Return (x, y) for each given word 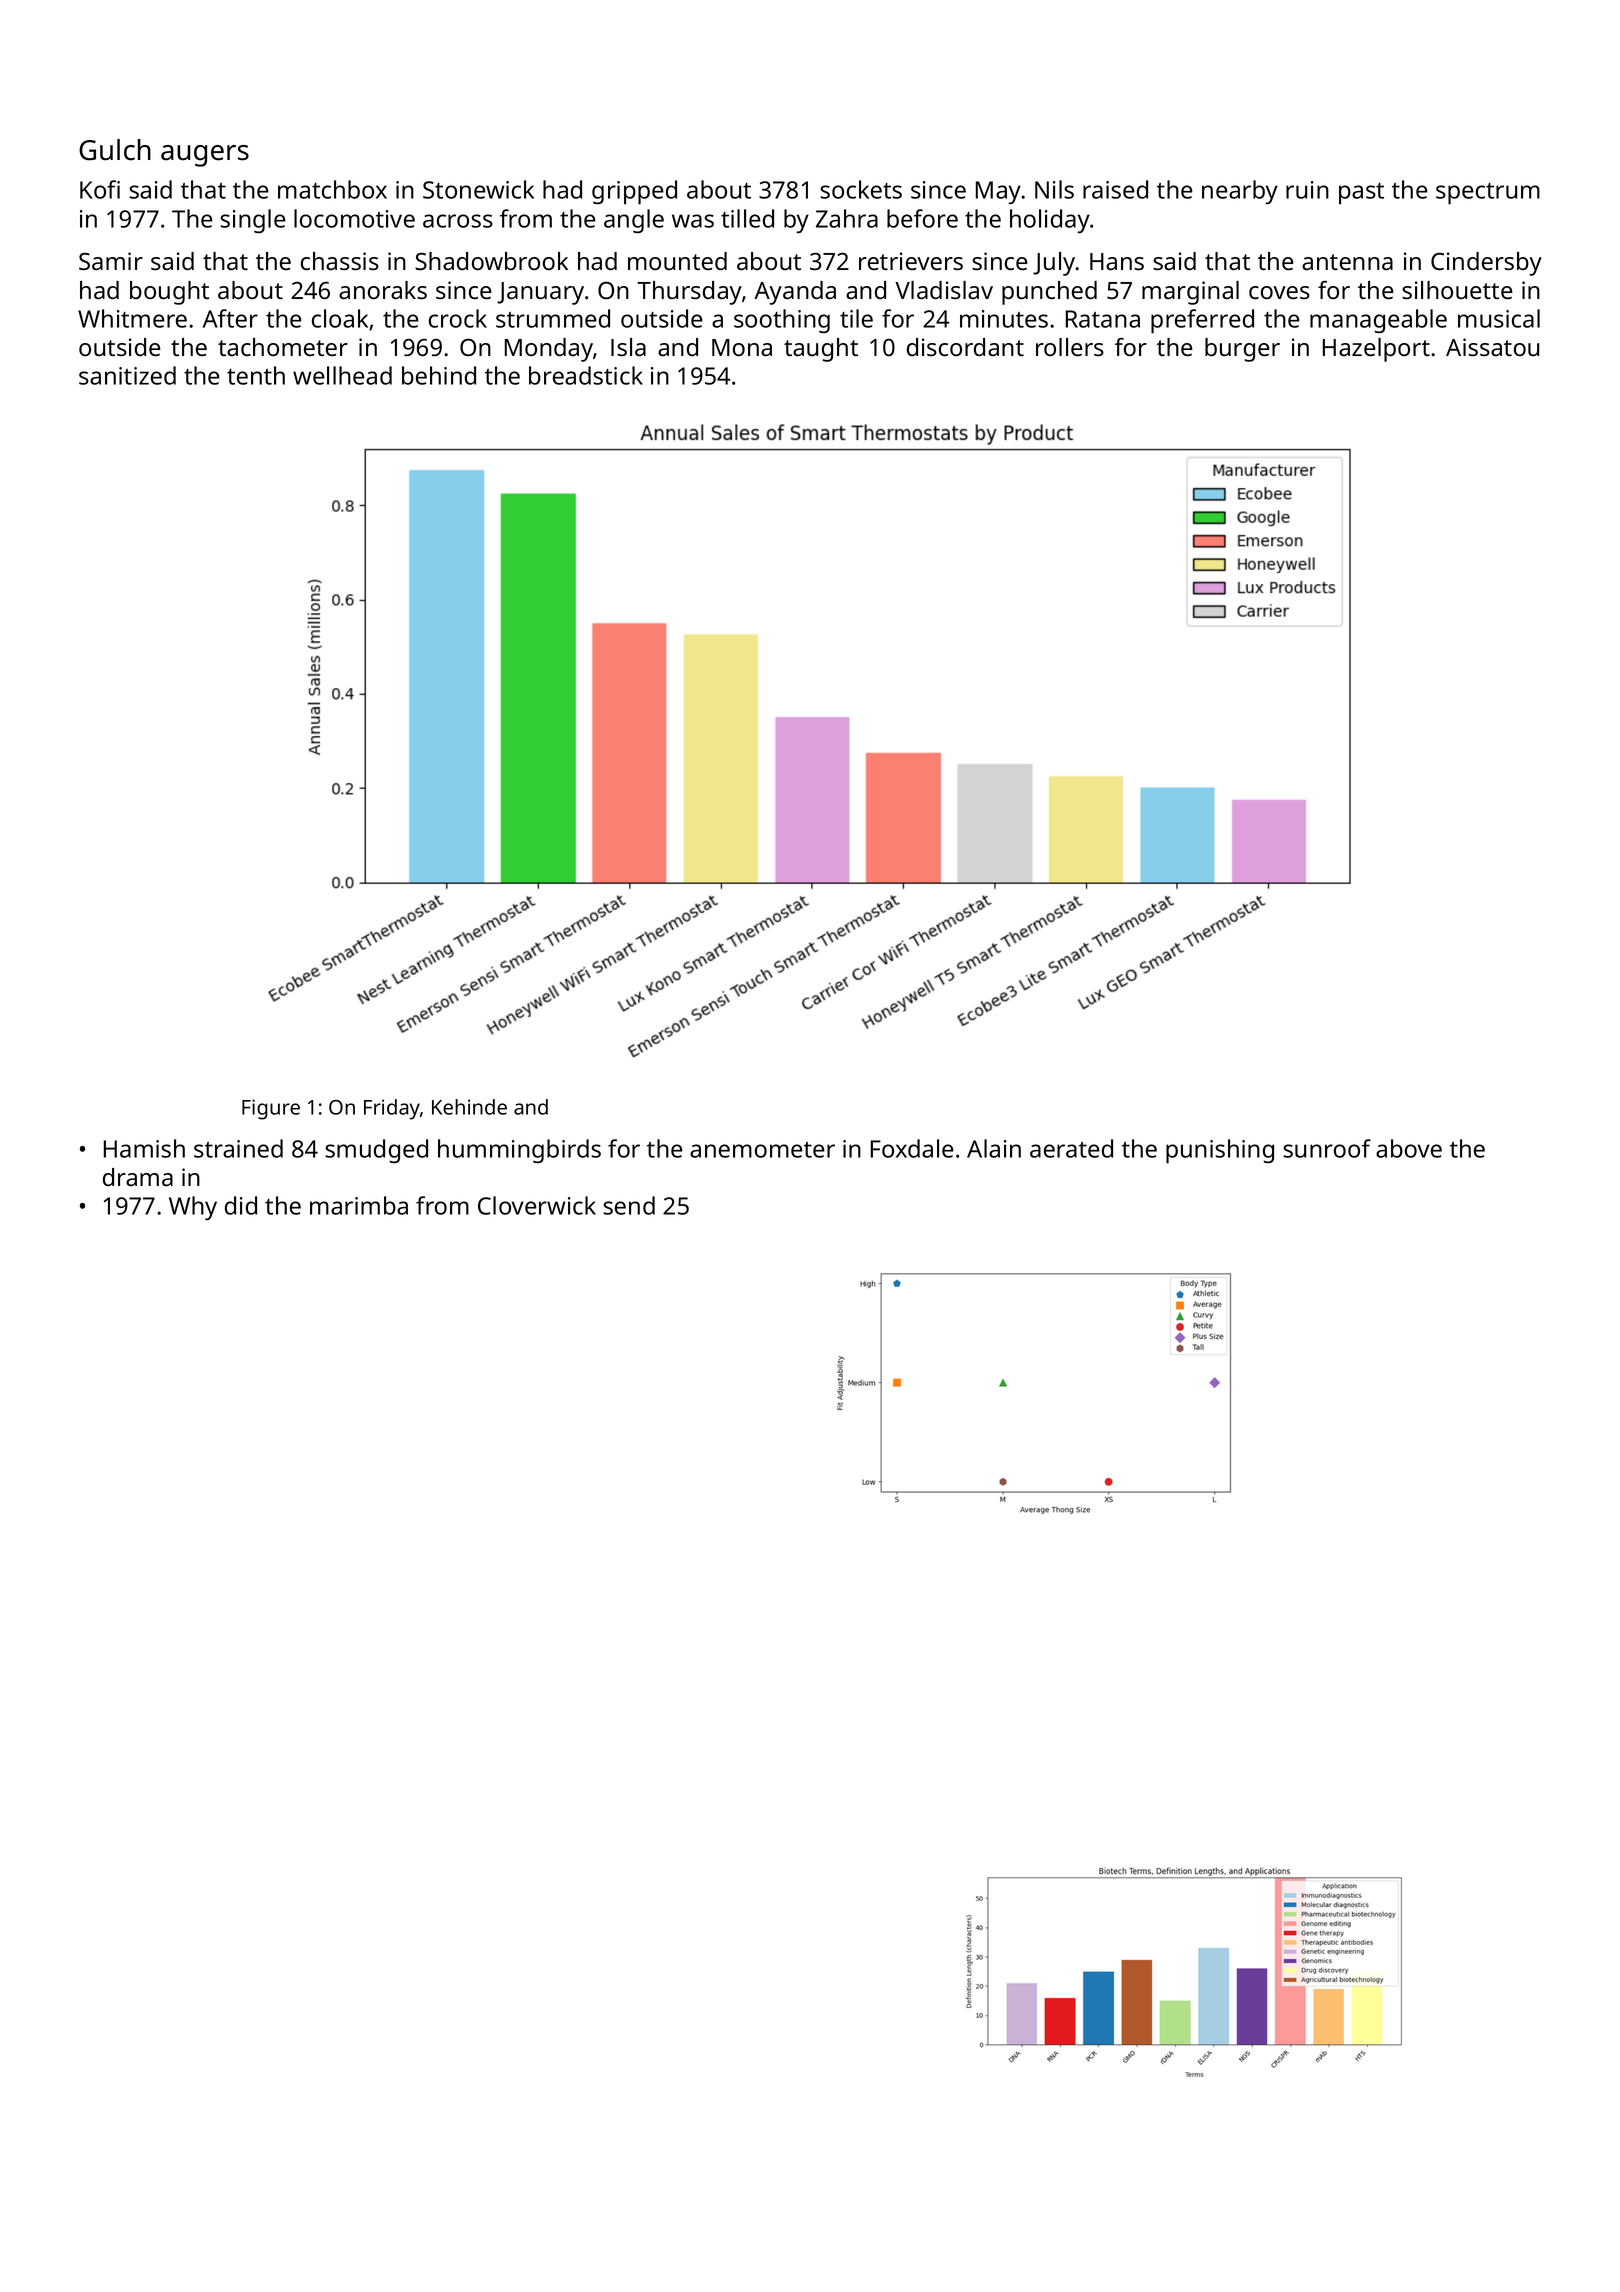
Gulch (115, 150)
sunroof (1327, 1148)
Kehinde (469, 1107)
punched (1049, 293)
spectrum (1488, 194)
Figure (271, 1109)
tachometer (283, 347)
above (1409, 1148)
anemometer (762, 1150)
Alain (994, 1148)
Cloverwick (537, 1205)
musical (1499, 318)
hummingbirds (519, 1151)
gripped (634, 192)
